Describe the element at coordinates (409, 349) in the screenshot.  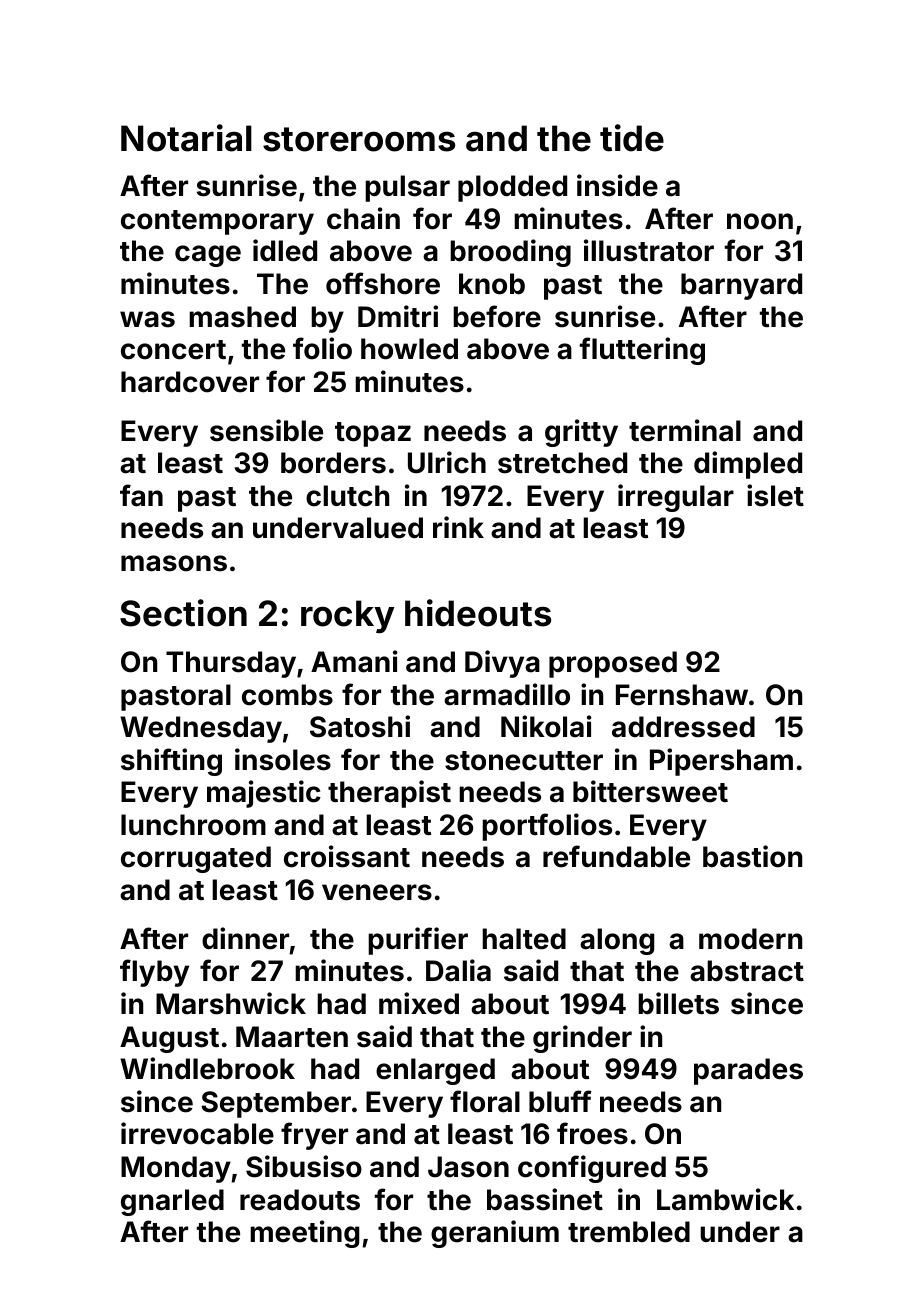
I see `howled` at that location.
